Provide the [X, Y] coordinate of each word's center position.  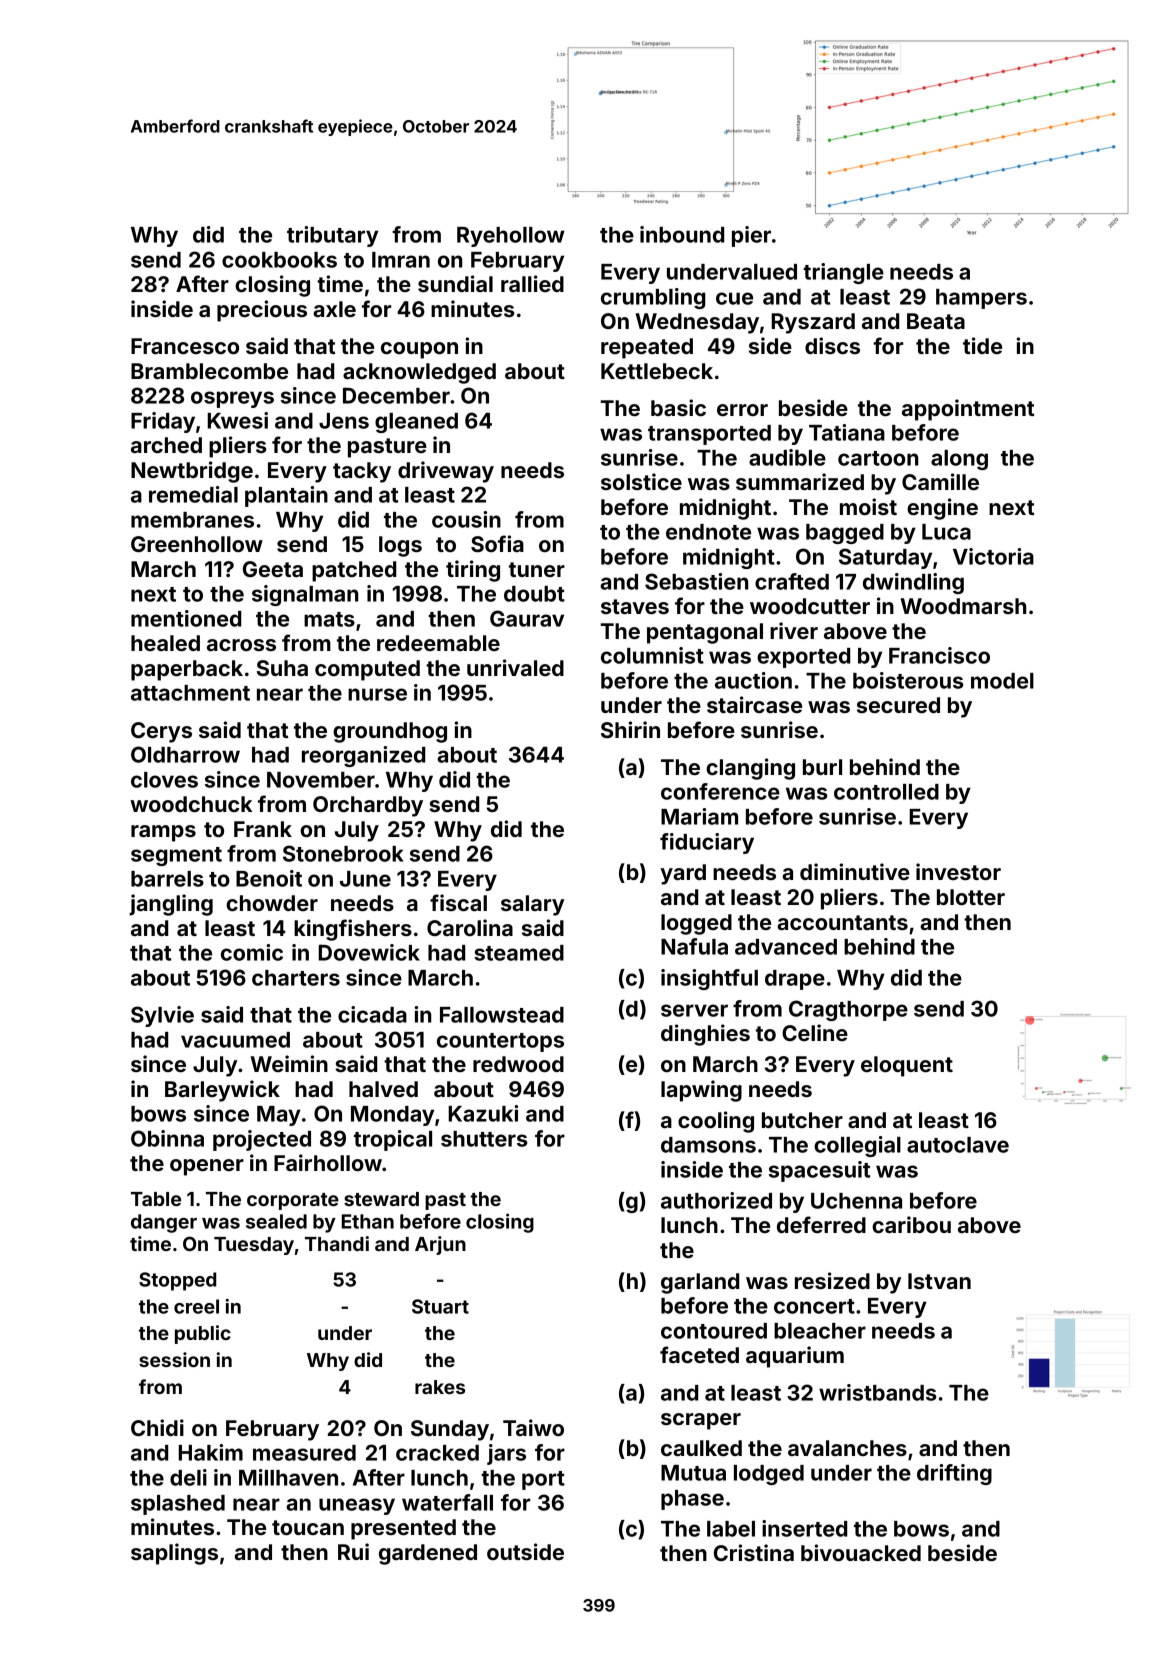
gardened [428, 1554]
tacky [362, 472]
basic [678, 407]
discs [832, 345]
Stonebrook [343, 853]
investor [958, 871]
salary [532, 905]
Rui [353, 1551]
